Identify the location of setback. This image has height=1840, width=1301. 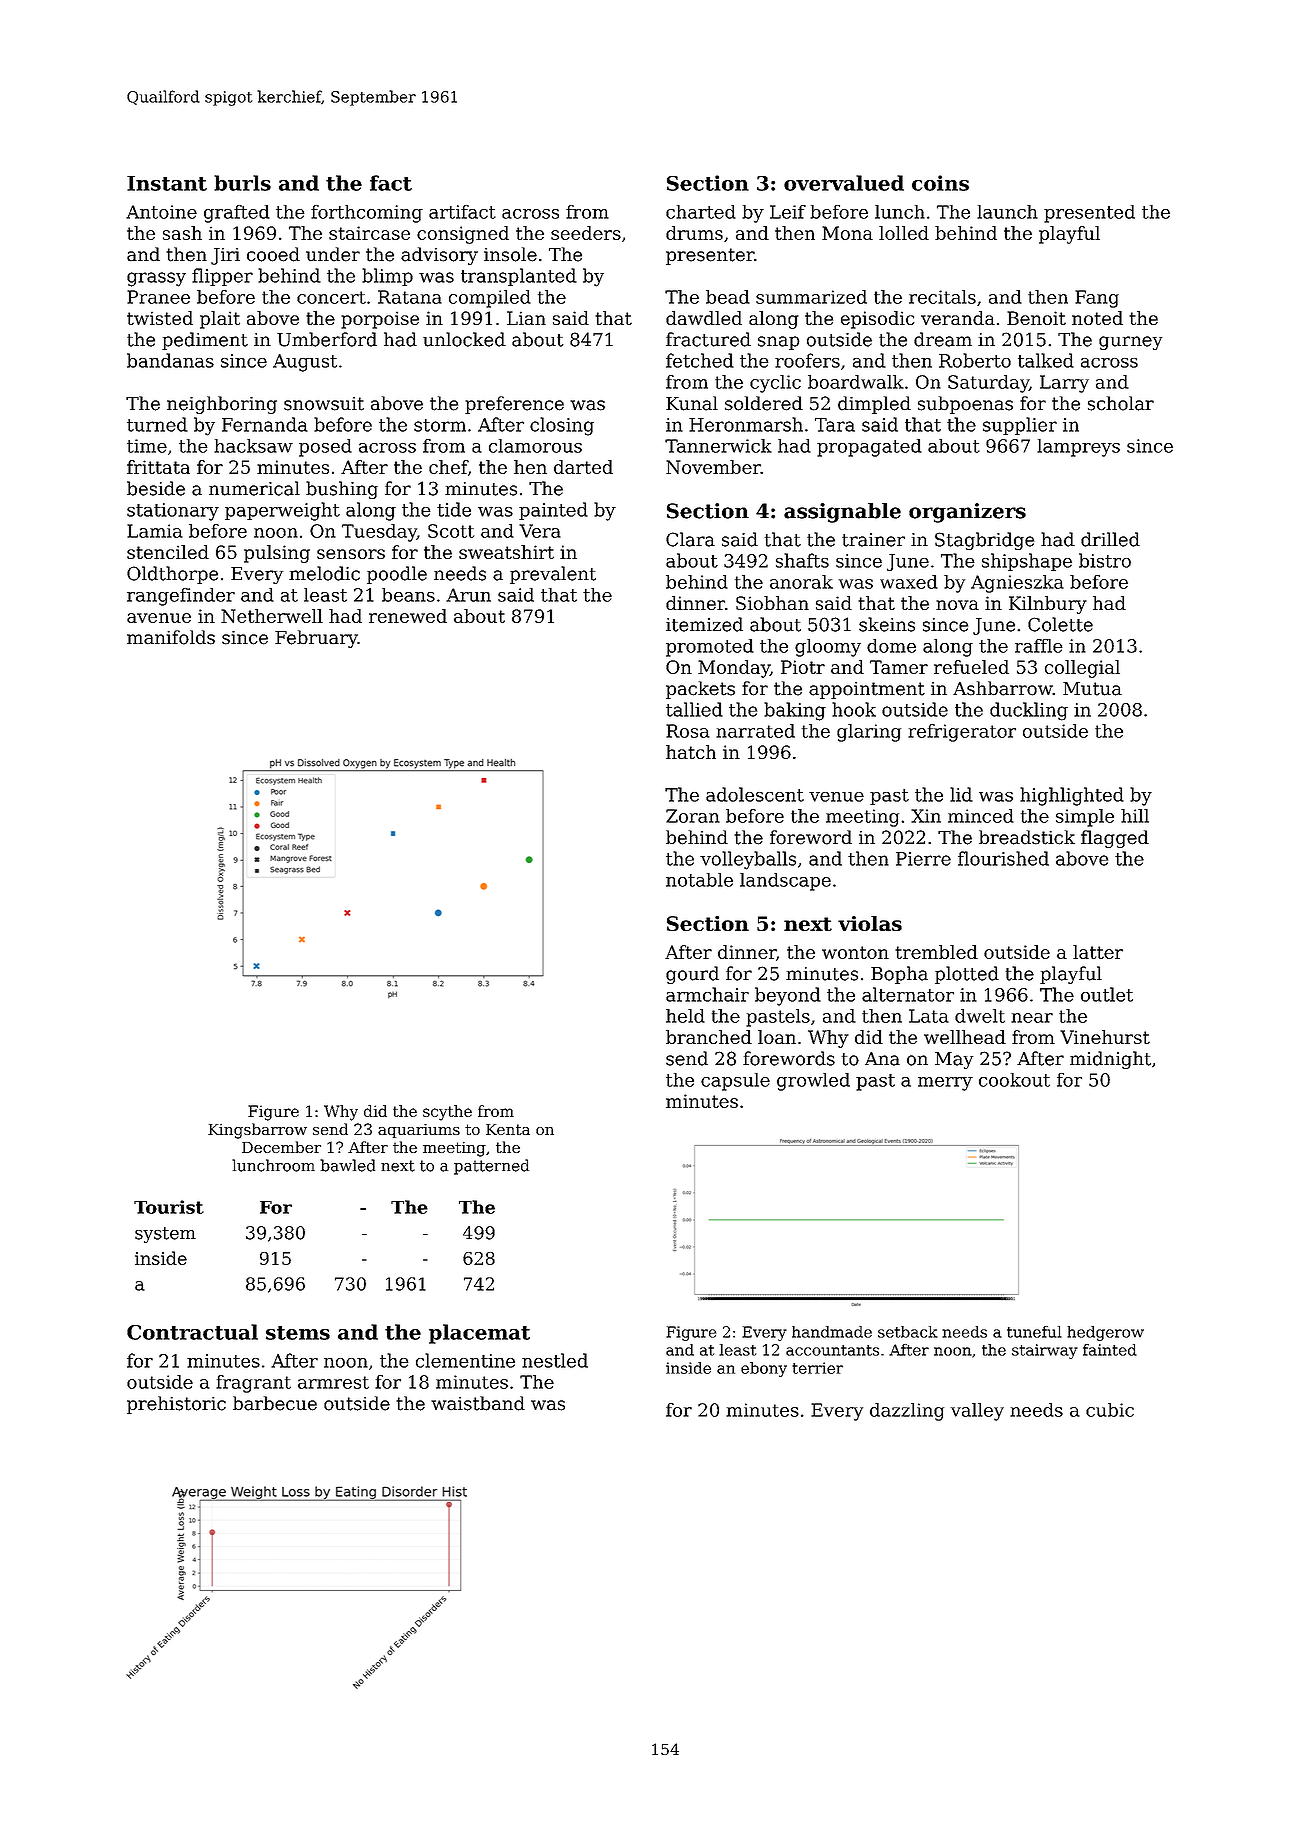
(908, 1332).
